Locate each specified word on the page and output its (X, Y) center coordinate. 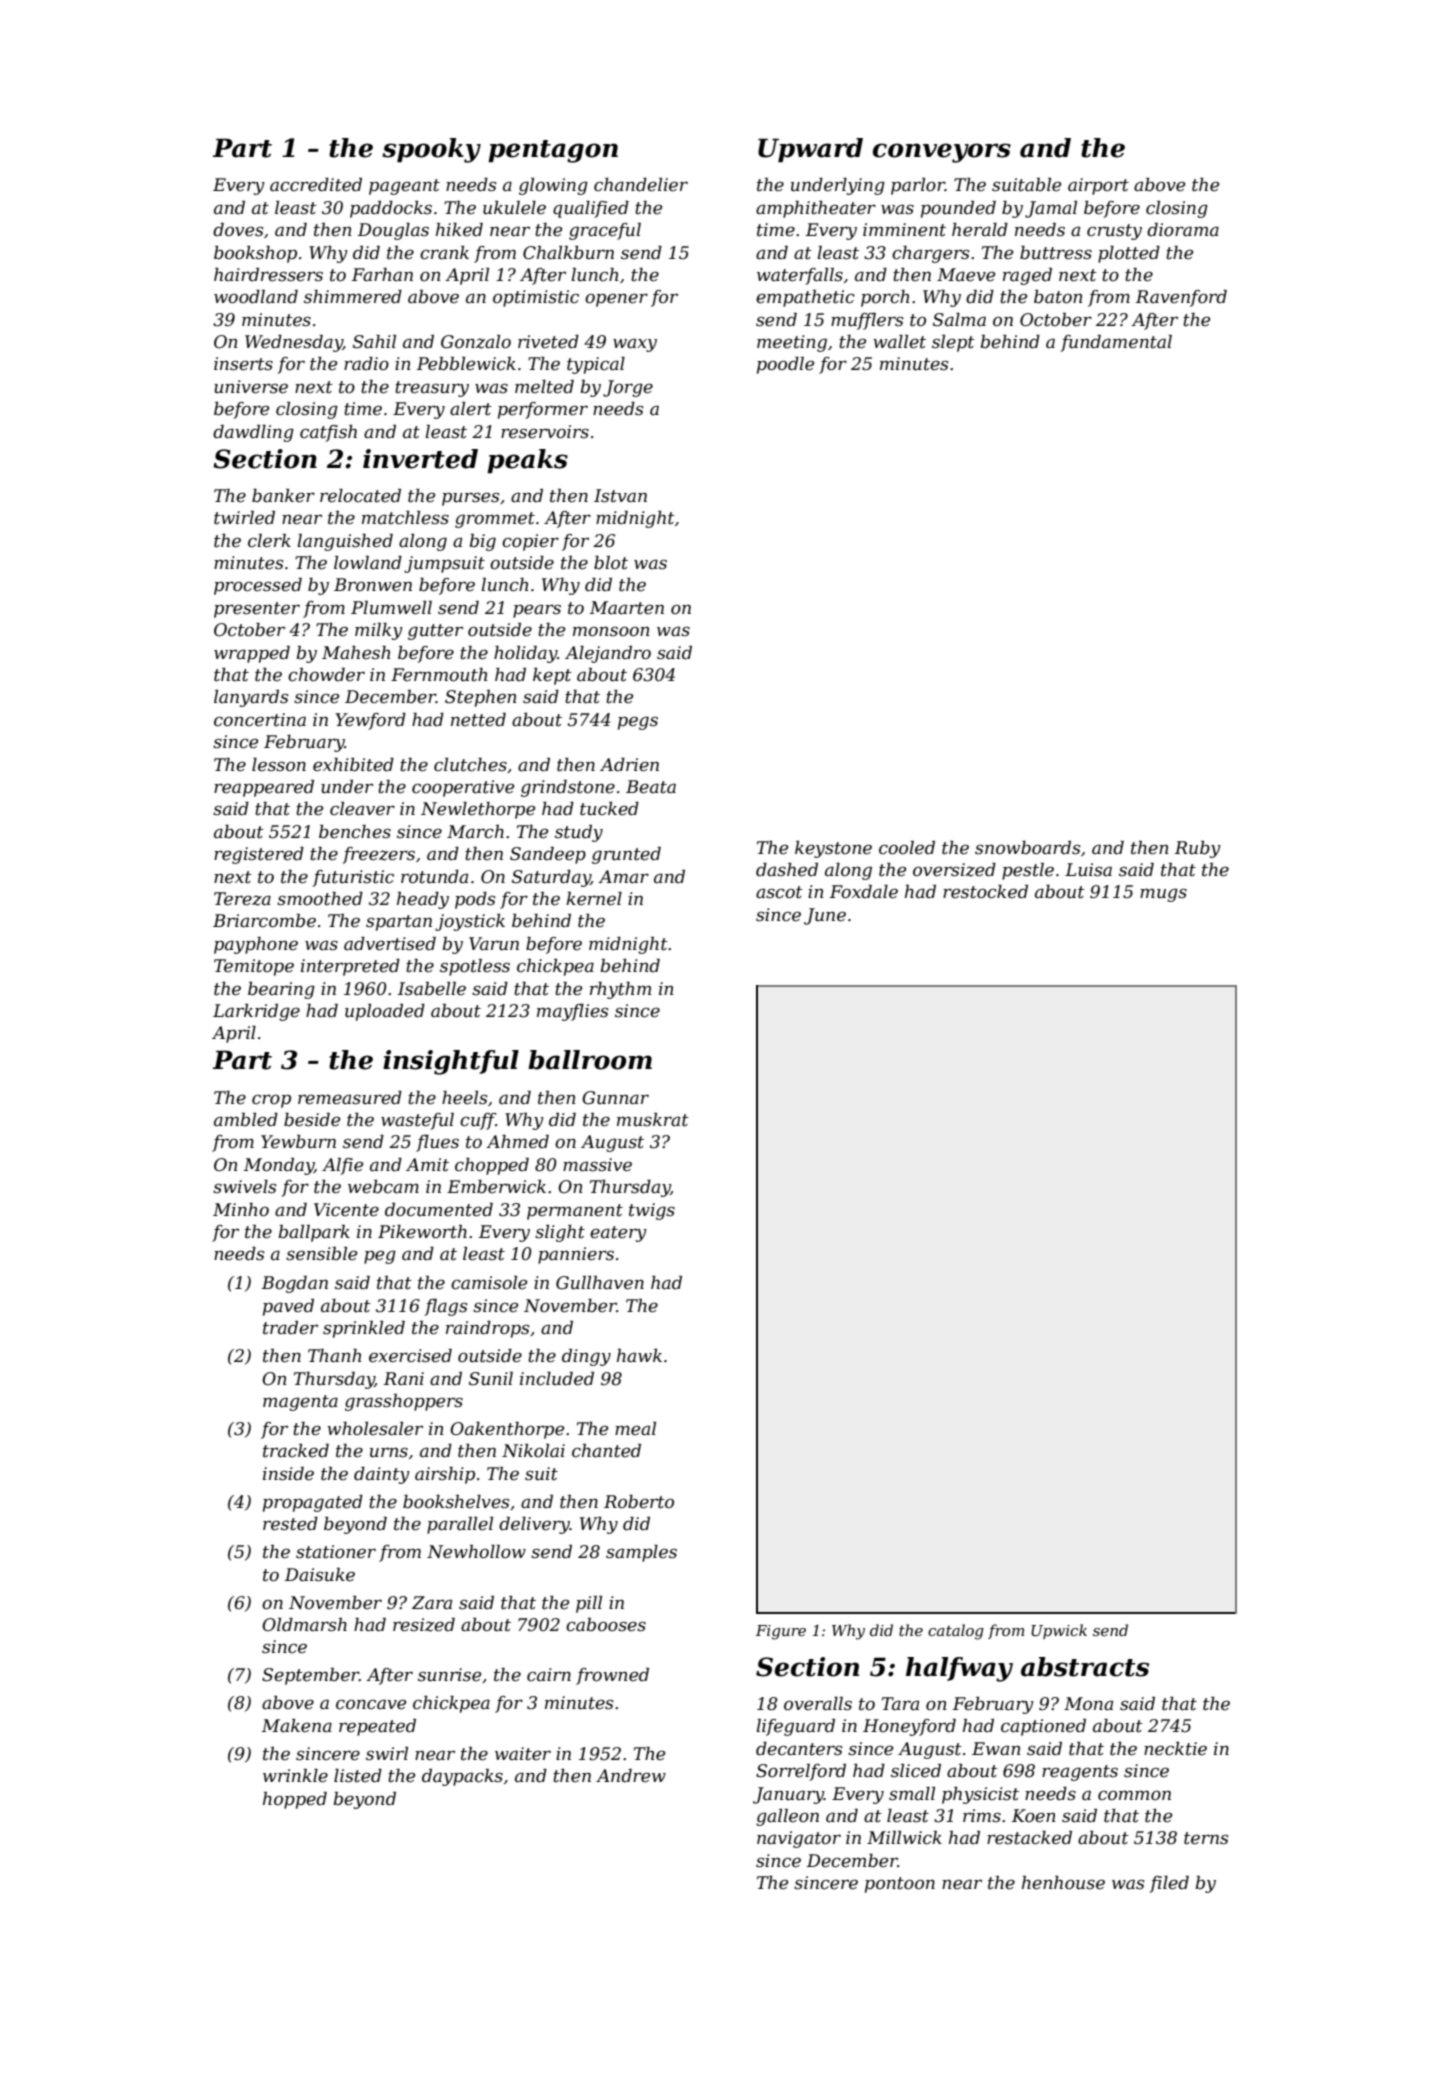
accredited (316, 185)
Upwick (1059, 1631)
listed (358, 1776)
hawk (639, 1355)
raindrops (487, 1329)
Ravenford (1181, 298)
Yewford (370, 721)
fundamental (1116, 343)
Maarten (627, 607)
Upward (810, 150)
